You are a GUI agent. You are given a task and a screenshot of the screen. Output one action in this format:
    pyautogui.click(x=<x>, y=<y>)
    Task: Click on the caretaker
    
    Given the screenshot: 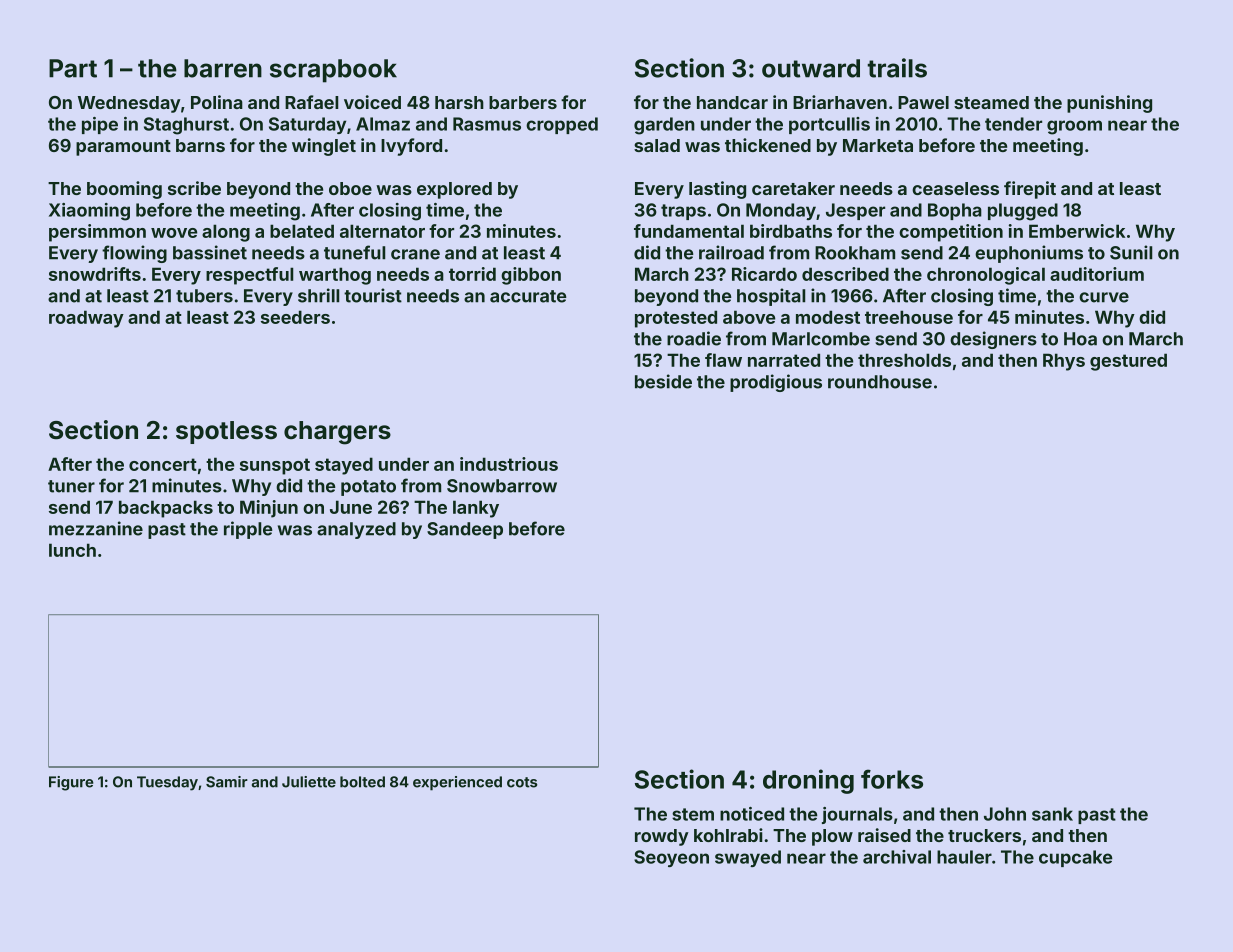 What is the action you would take?
    pyautogui.click(x=793, y=188)
